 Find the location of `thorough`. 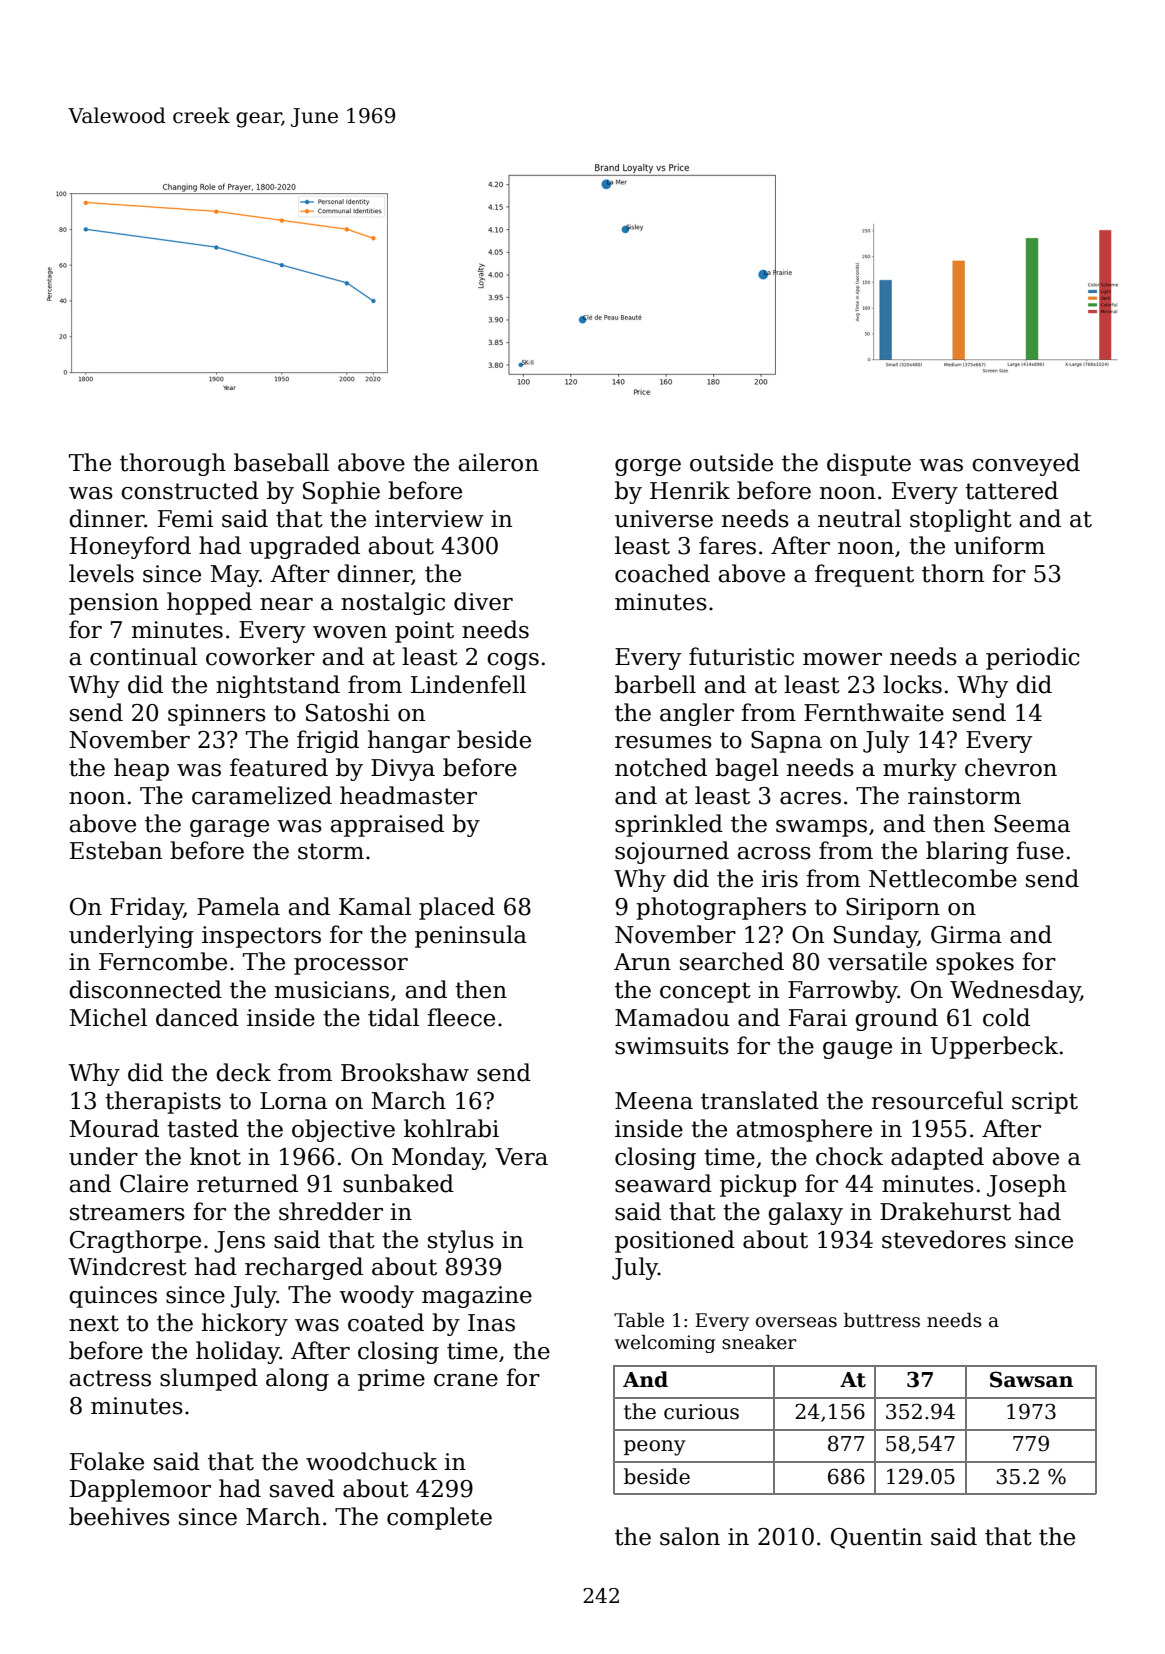

thorough is located at coordinates (173, 464).
